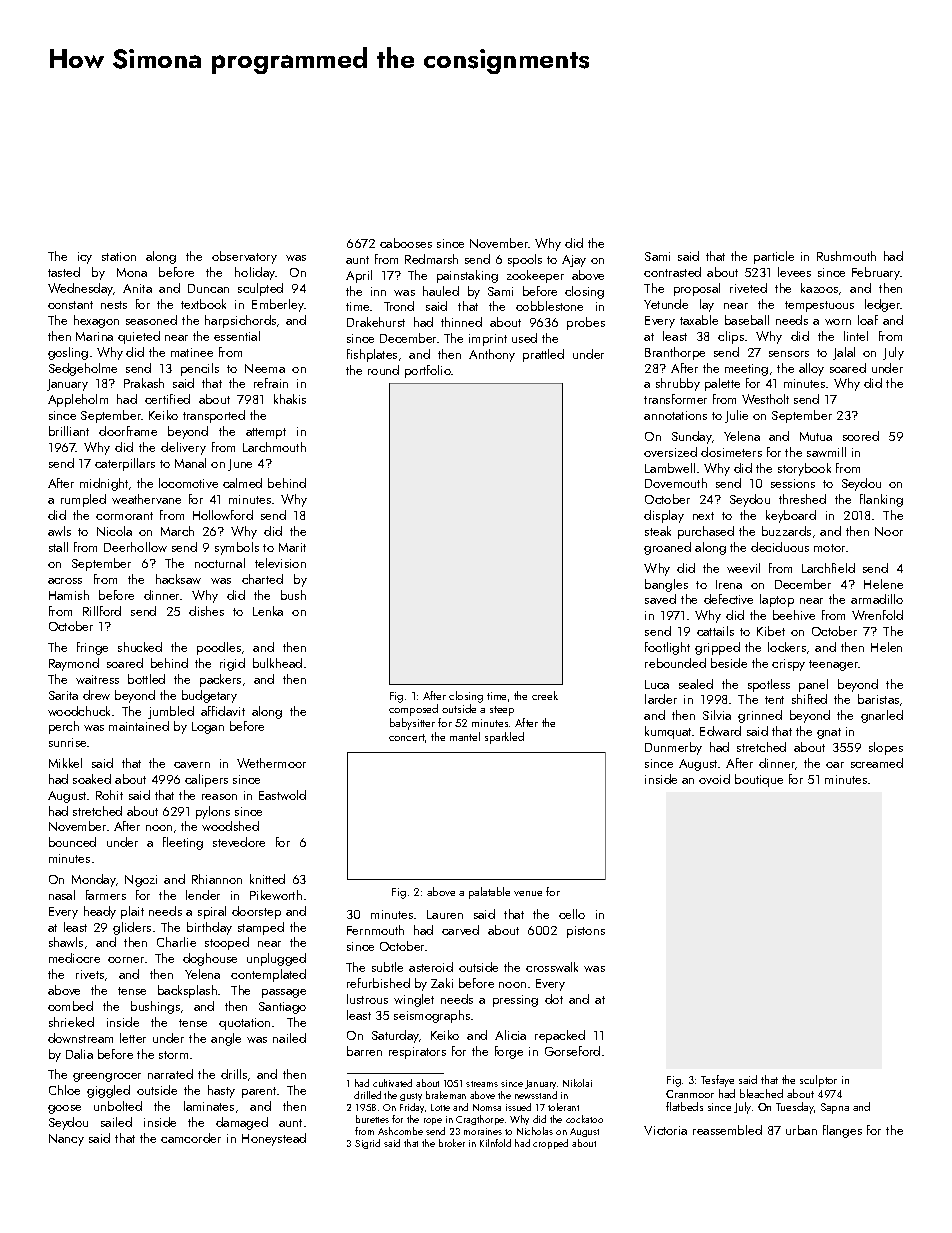 The width and height of the page is (952, 1233). What do you see at coordinates (667, 548) in the page?
I see `groaned` at bounding box center [667, 548].
